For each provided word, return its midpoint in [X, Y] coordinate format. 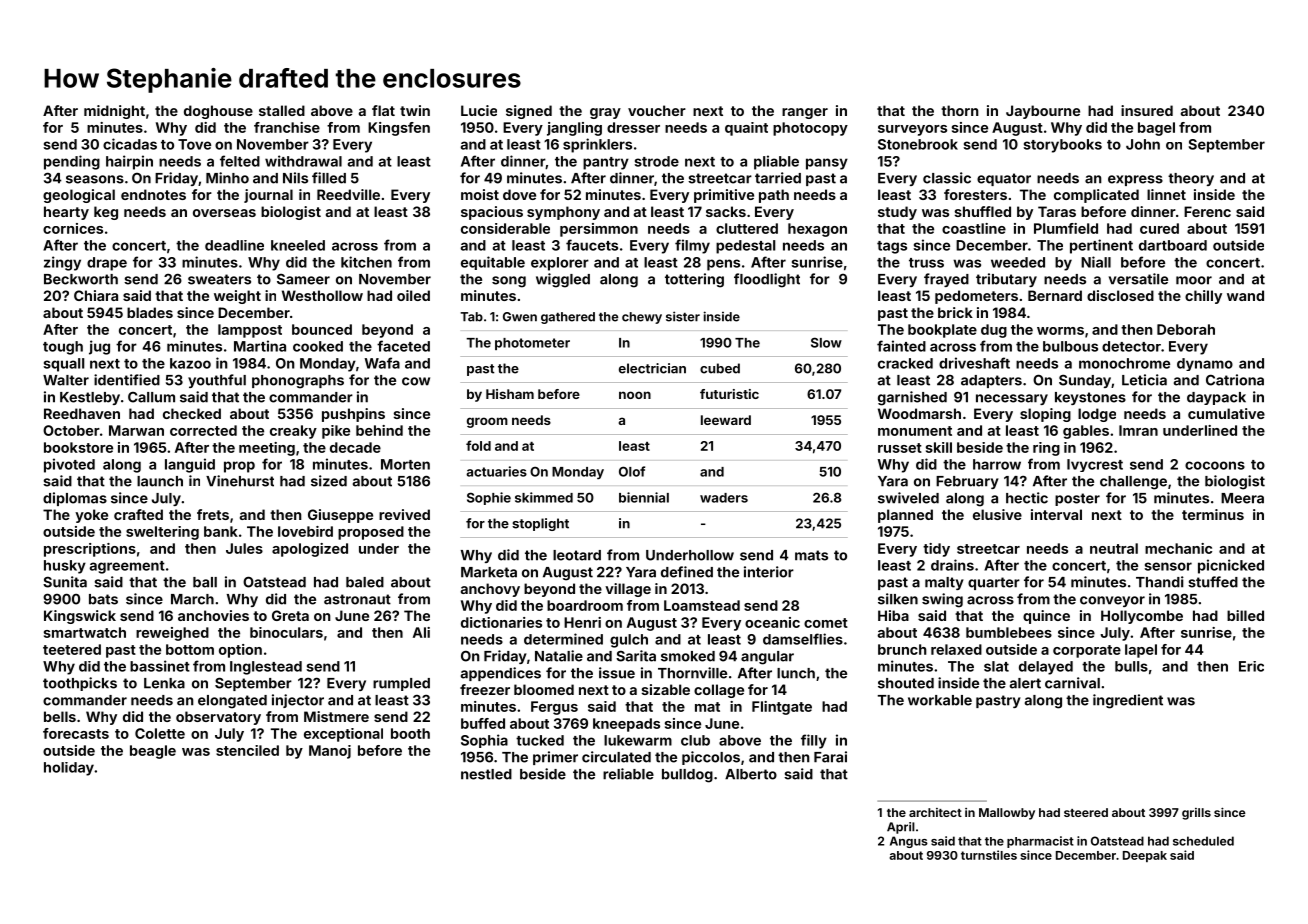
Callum [151, 397]
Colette [160, 733]
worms [1060, 331]
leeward [726, 420]
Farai [830, 757]
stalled [282, 110]
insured [1147, 110]
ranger [805, 113]
